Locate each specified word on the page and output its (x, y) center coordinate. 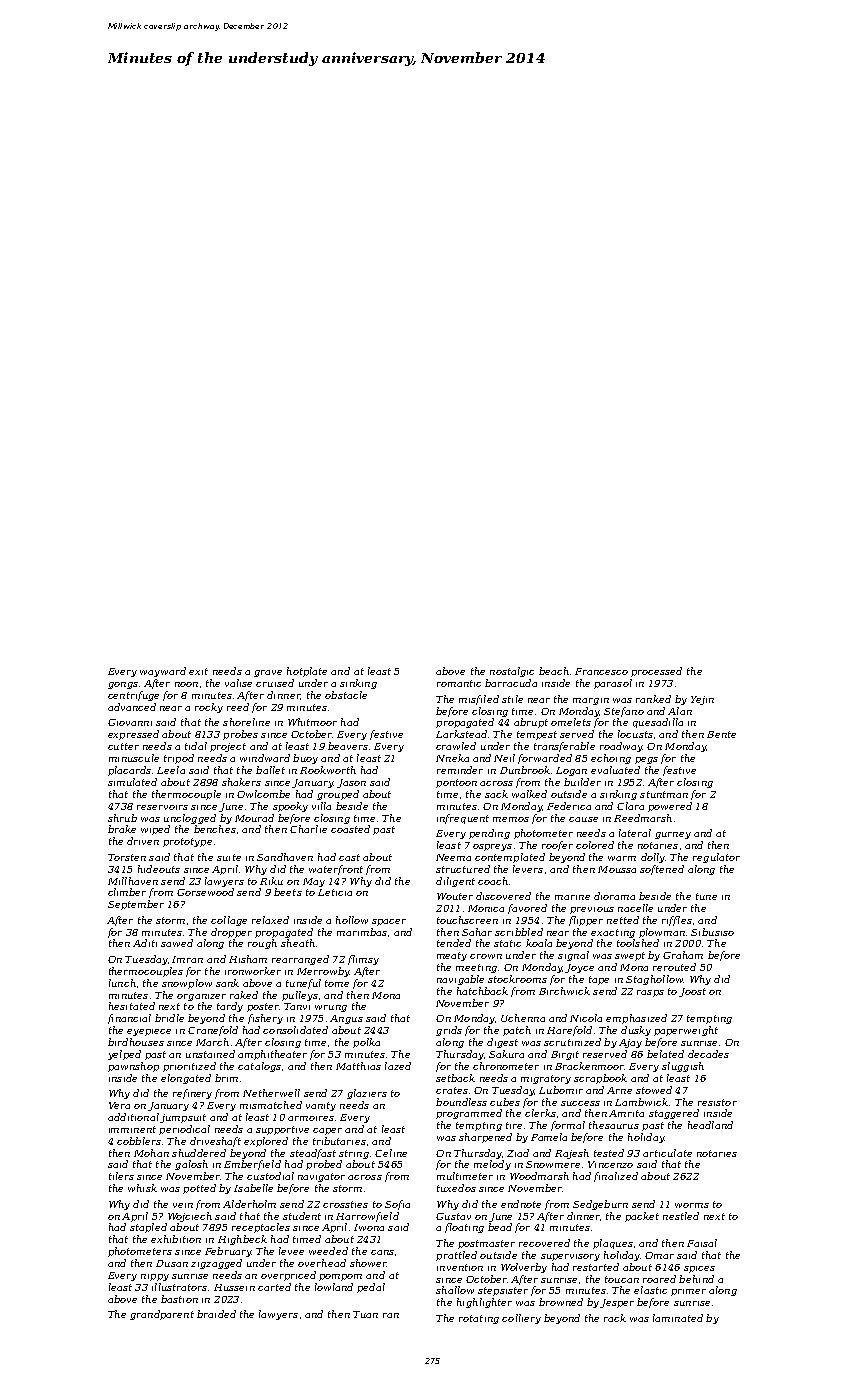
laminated (678, 1318)
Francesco (601, 671)
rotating (479, 1319)
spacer (389, 922)
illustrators (179, 1287)
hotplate (307, 672)
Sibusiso (712, 932)
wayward (163, 672)
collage (229, 921)
